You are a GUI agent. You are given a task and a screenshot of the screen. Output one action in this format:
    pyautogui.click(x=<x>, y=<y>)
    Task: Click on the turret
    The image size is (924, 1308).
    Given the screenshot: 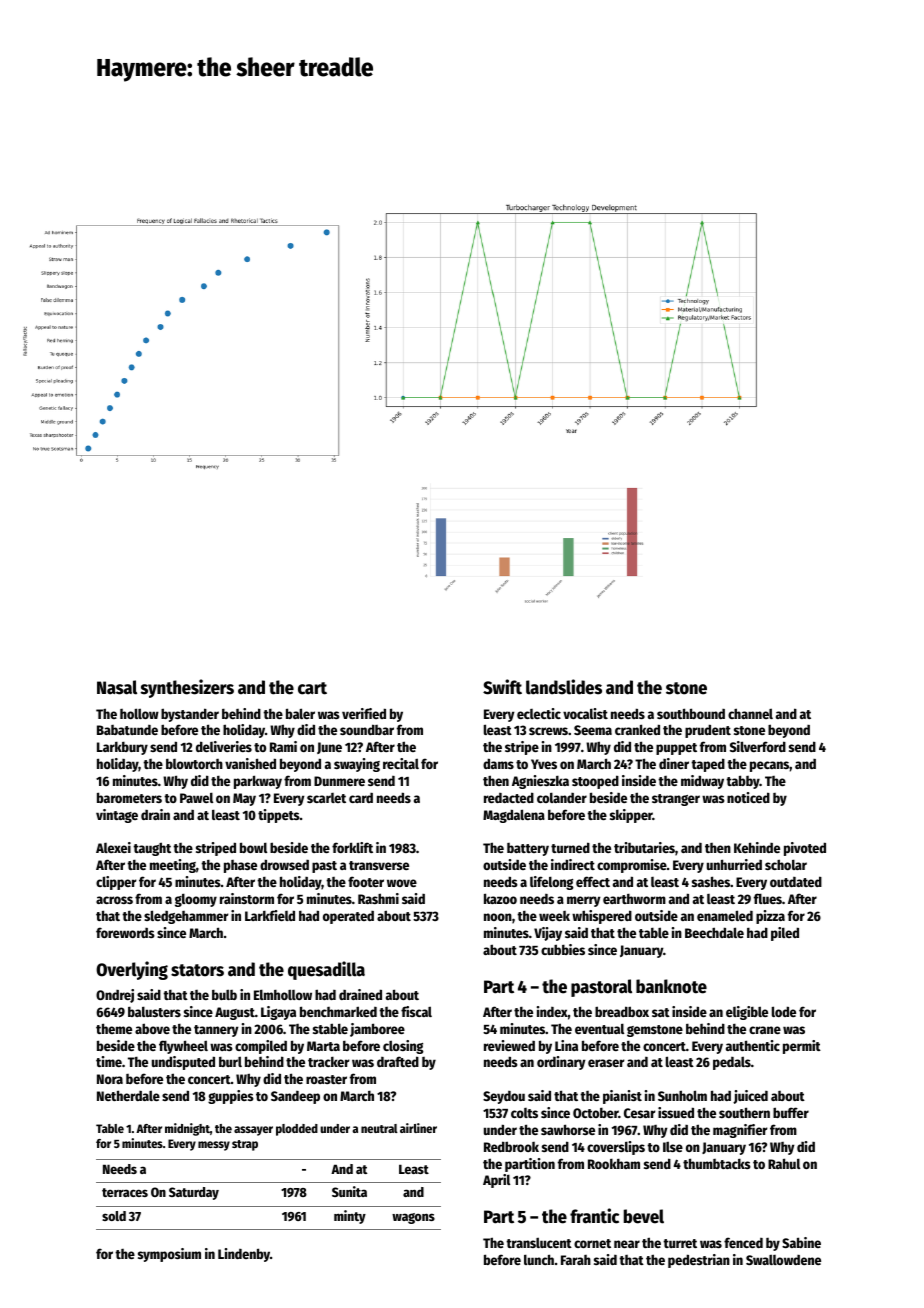 What is the action you would take?
    pyautogui.click(x=680, y=1243)
